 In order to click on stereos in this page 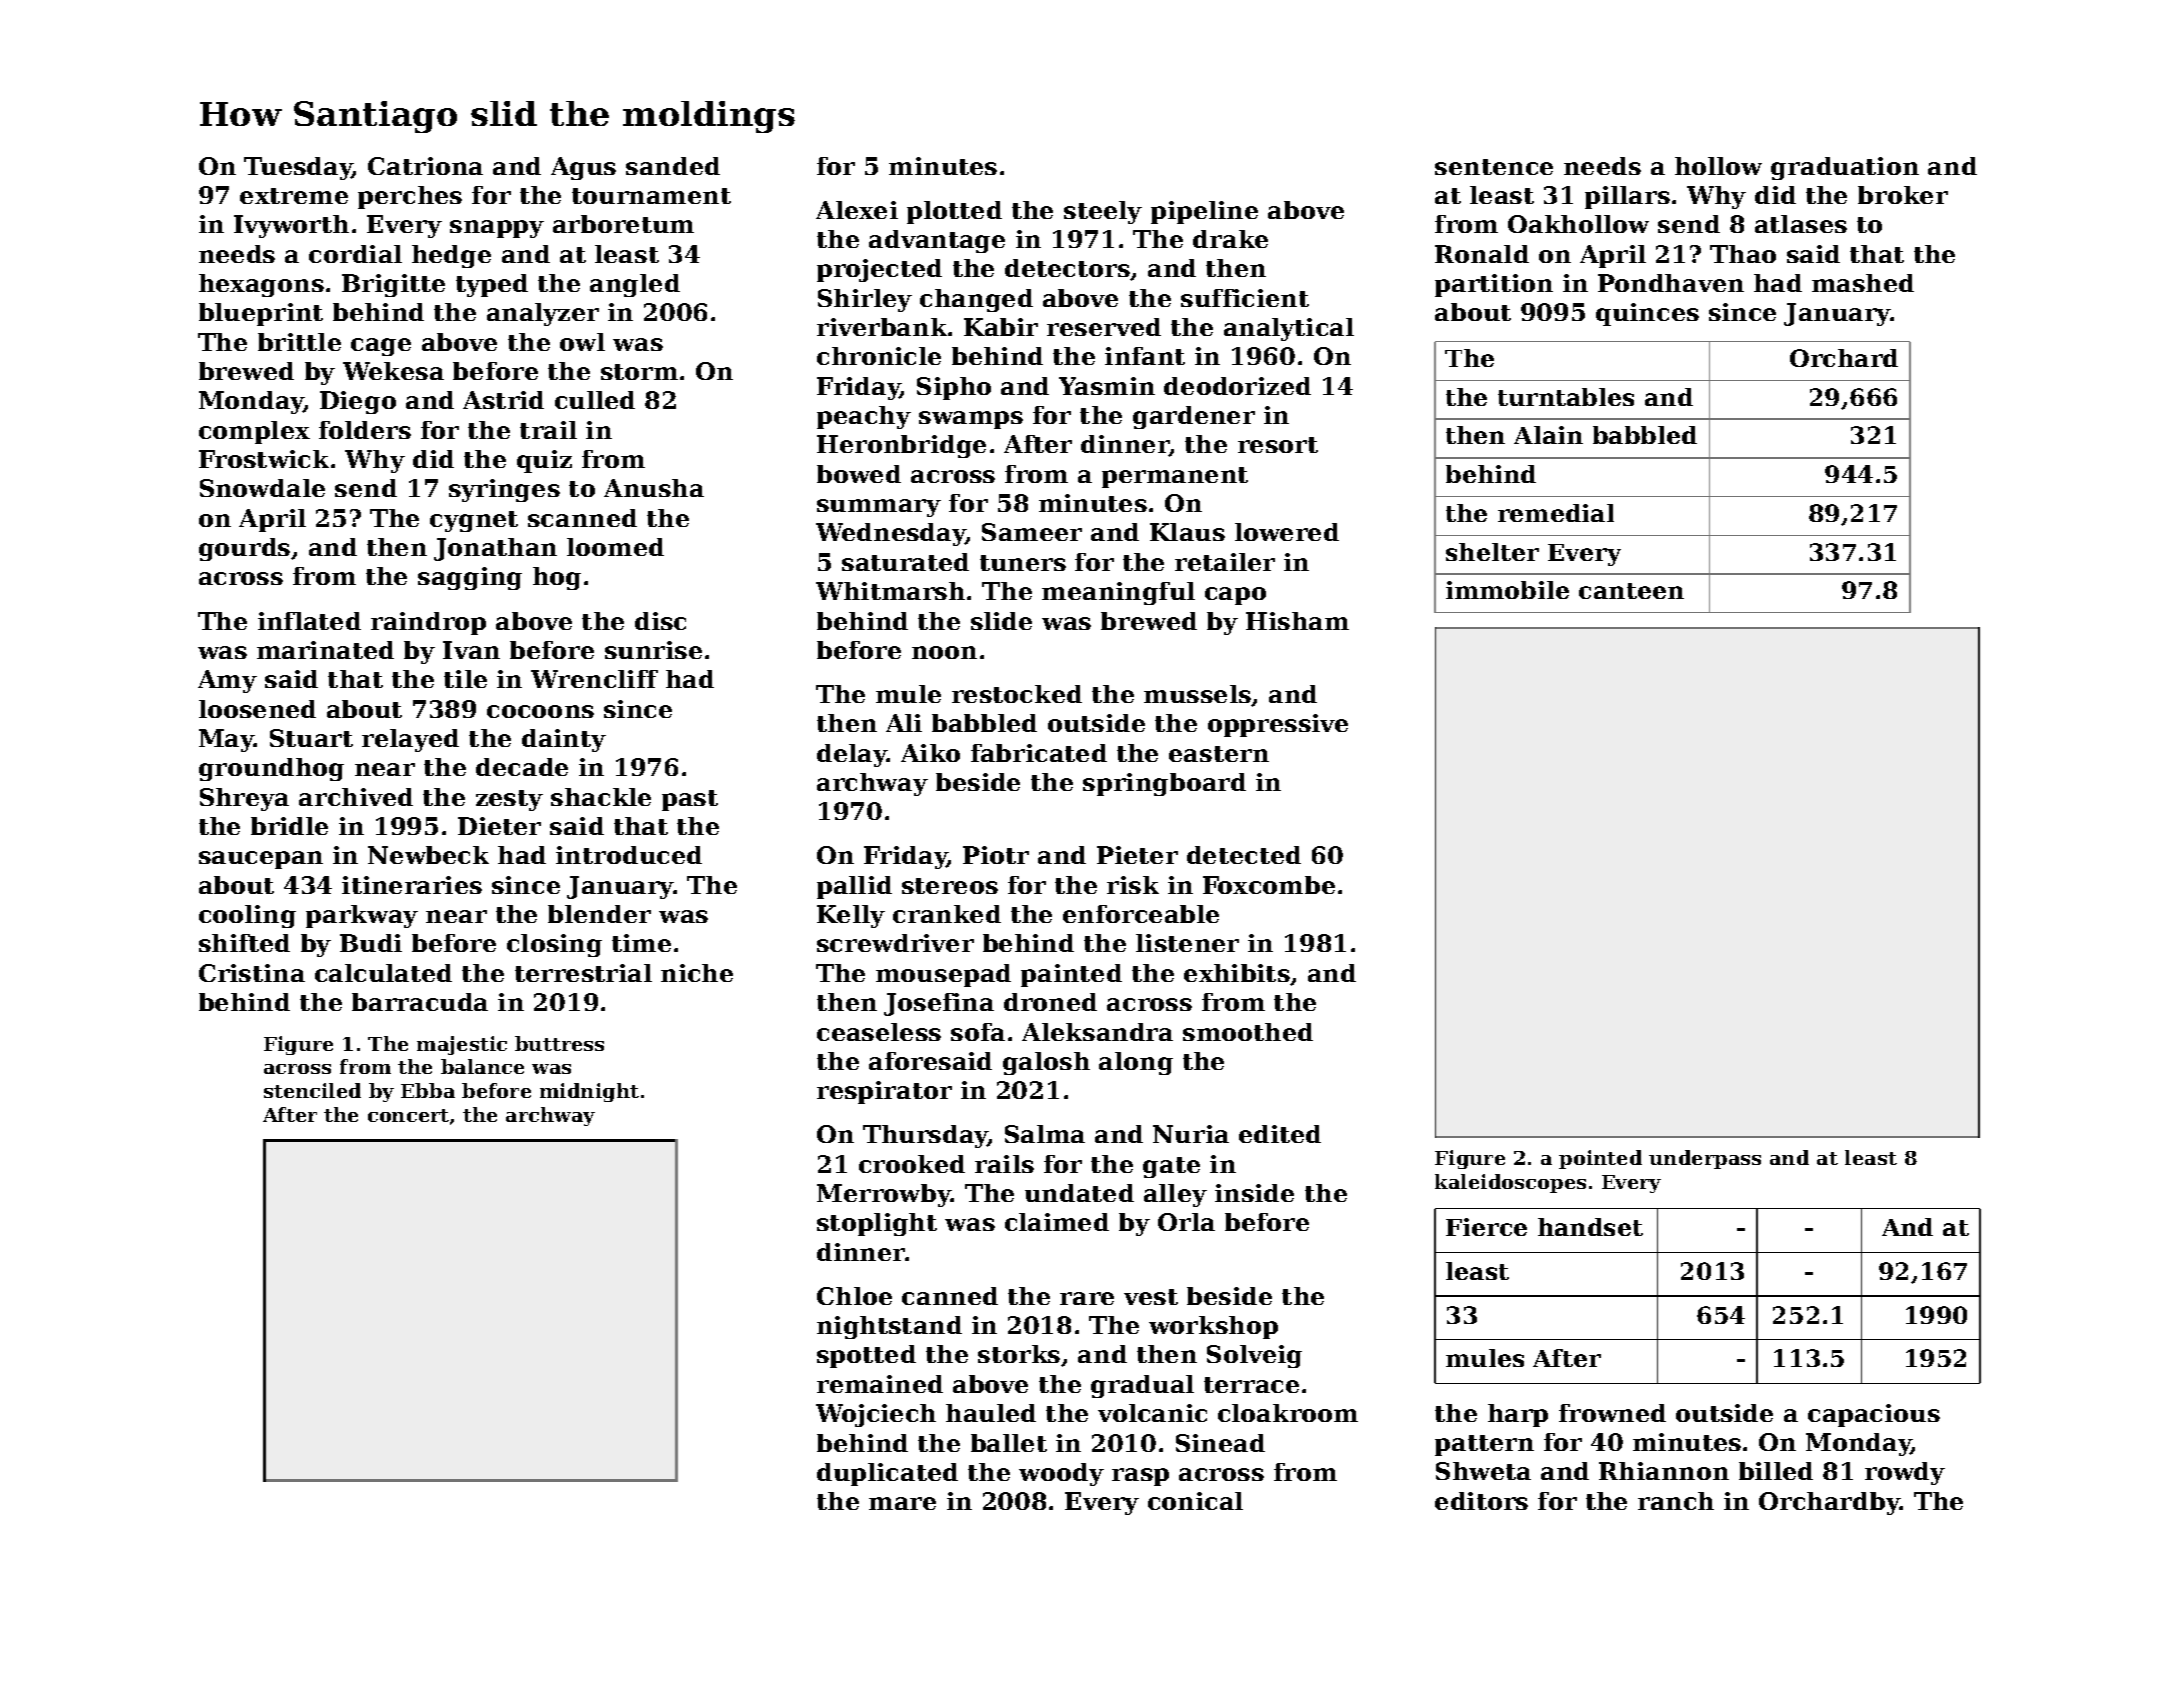, I will do `click(950, 886)`.
